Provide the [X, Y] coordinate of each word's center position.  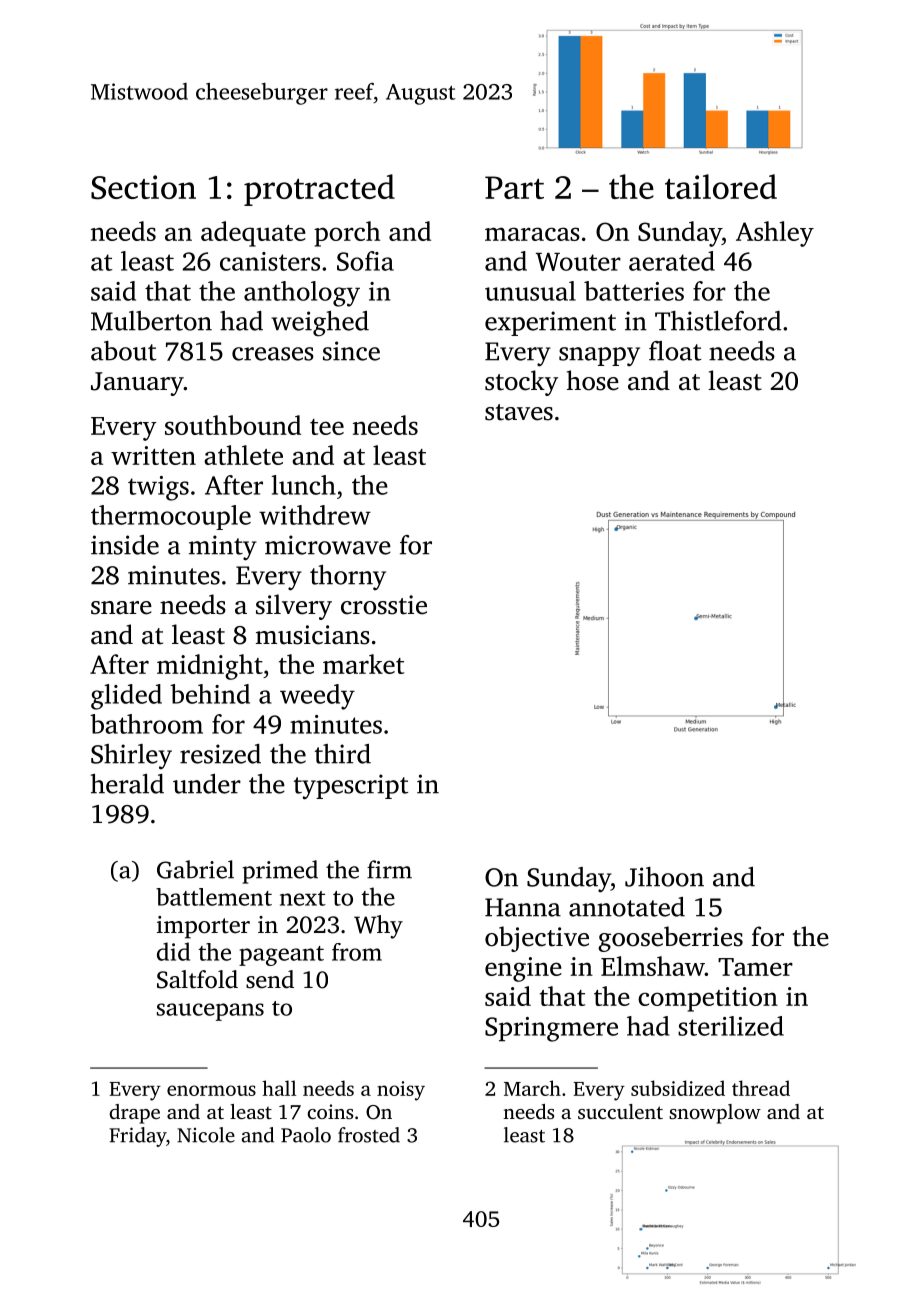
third [343, 754]
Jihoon [664, 877]
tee [327, 427]
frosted [369, 1135]
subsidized [678, 1088]
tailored [721, 186]
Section [143, 187]
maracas [532, 234]
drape [134, 1114]
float [675, 351]
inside [125, 545]
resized [220, 754]
